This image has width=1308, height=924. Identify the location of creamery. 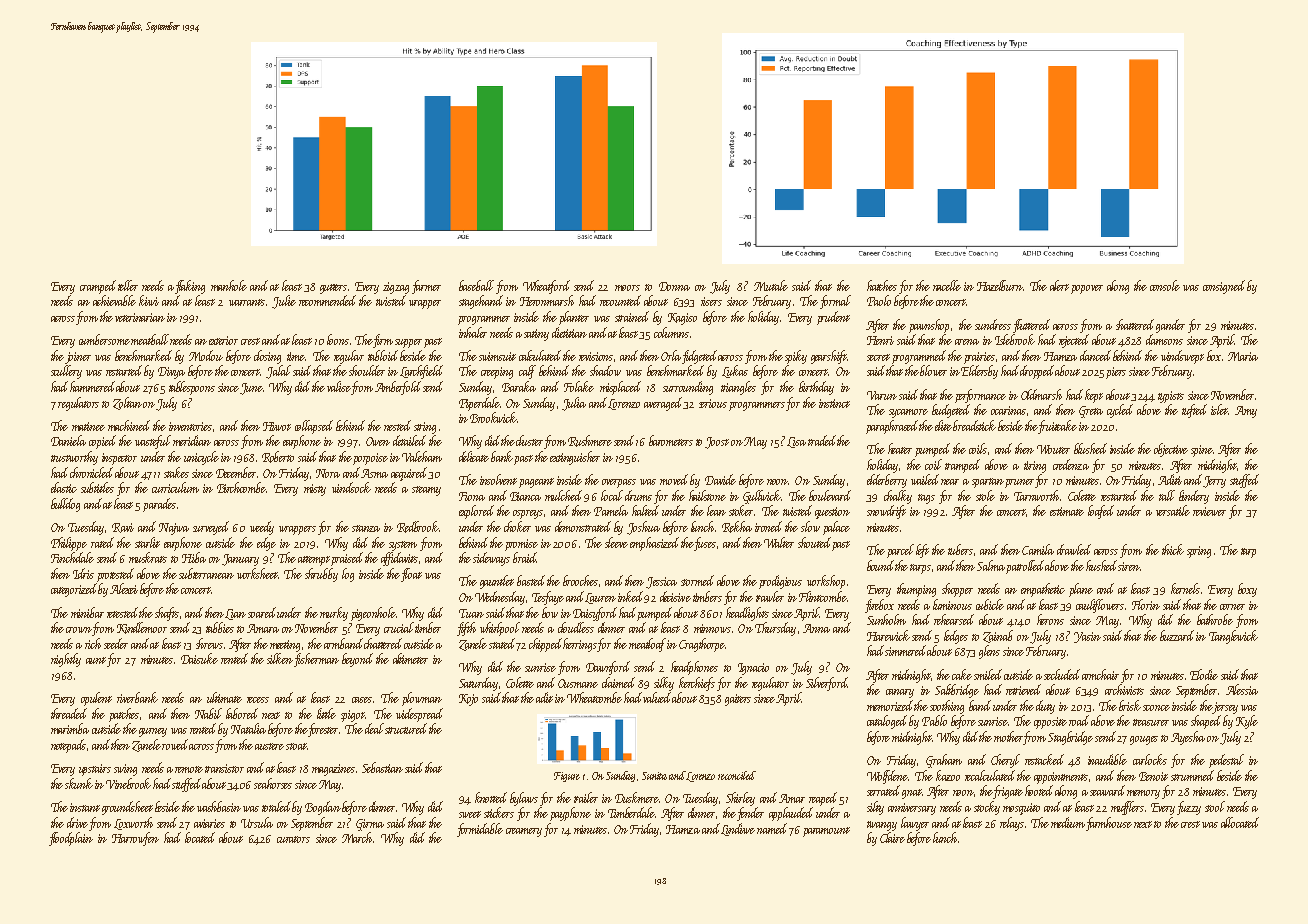
(524, 832).
